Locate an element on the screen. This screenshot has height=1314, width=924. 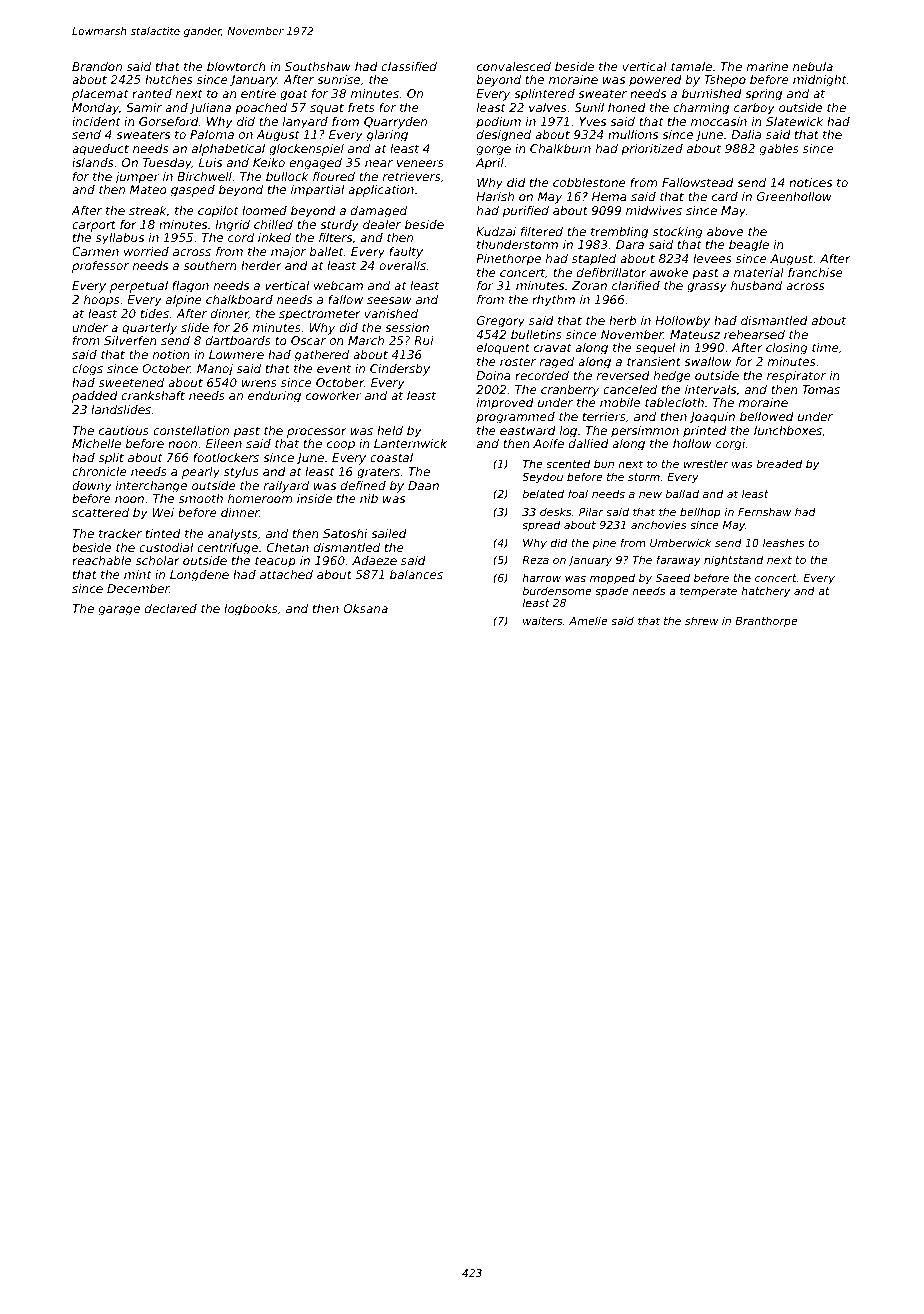
Reza is located at coordinates (535, 560).
